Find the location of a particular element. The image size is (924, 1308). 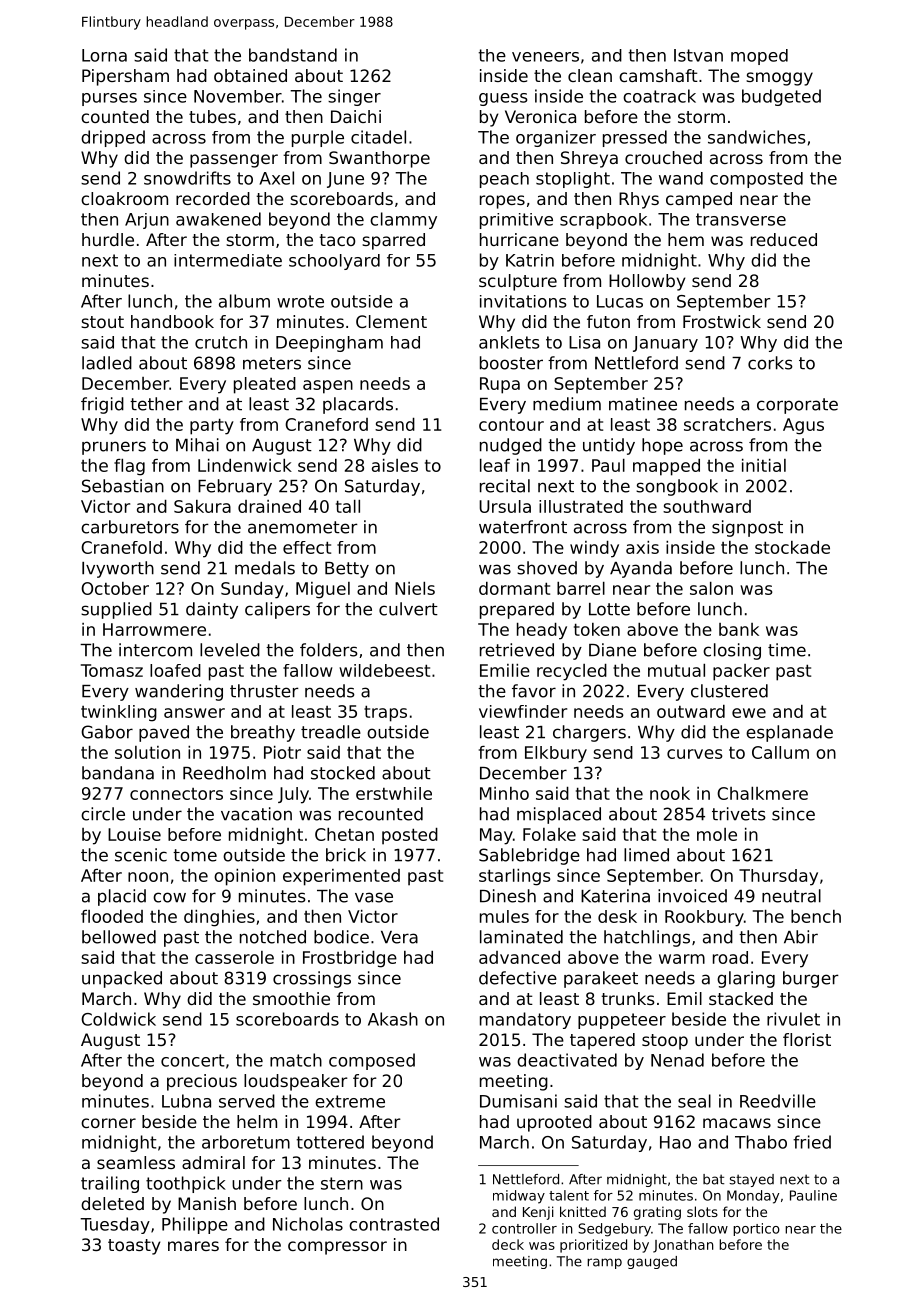

album is located at coordinates (244, 301).
